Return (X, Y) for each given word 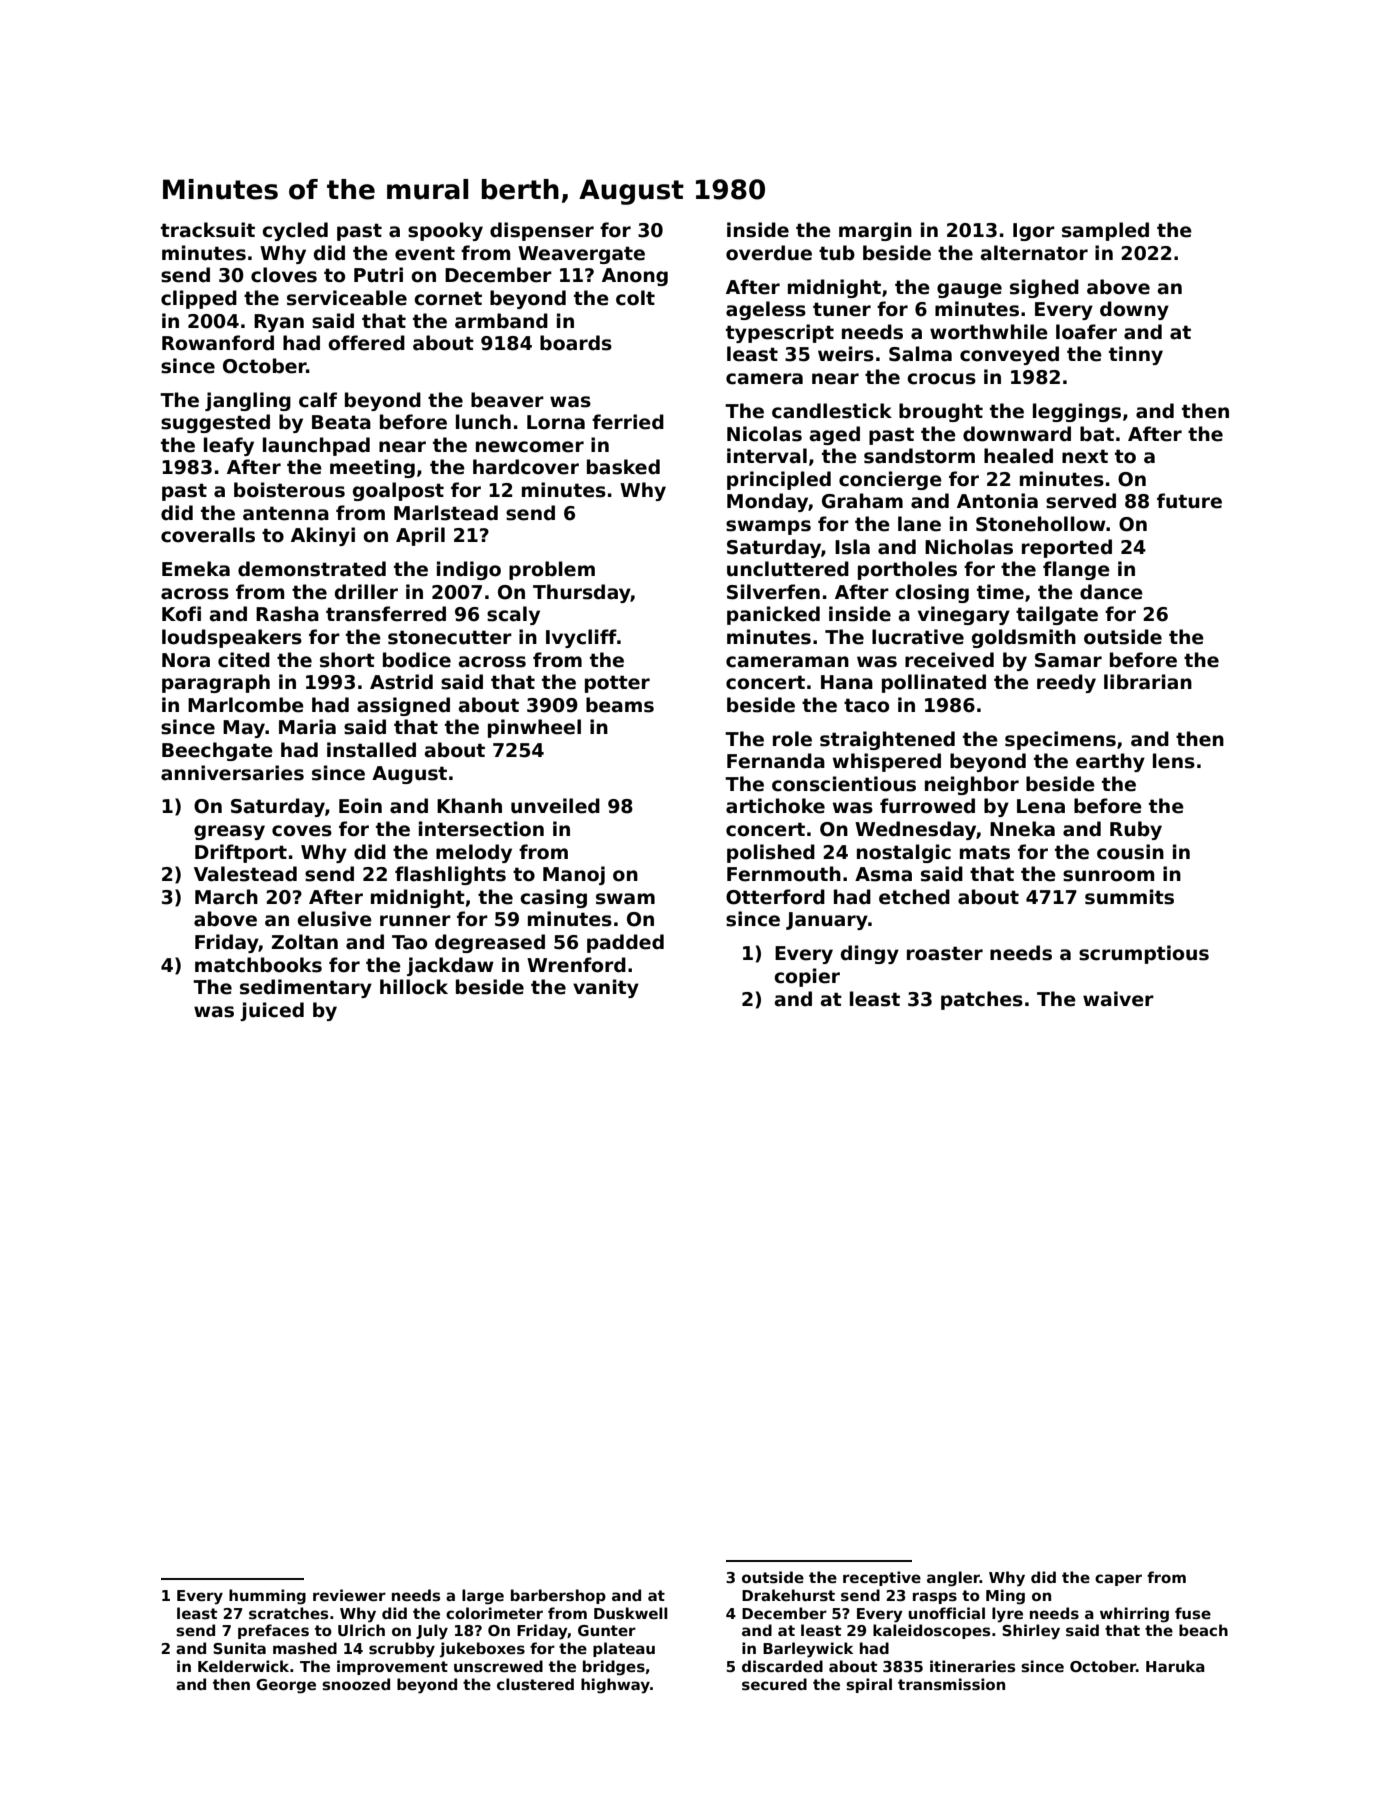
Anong (635, 277)
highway (615, 1686)
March (226, 897)
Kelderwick (243, 1666)
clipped (199, 299)
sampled (1105, 231)
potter (617, 684)
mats (985, 852)
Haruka (1175, 1666)
